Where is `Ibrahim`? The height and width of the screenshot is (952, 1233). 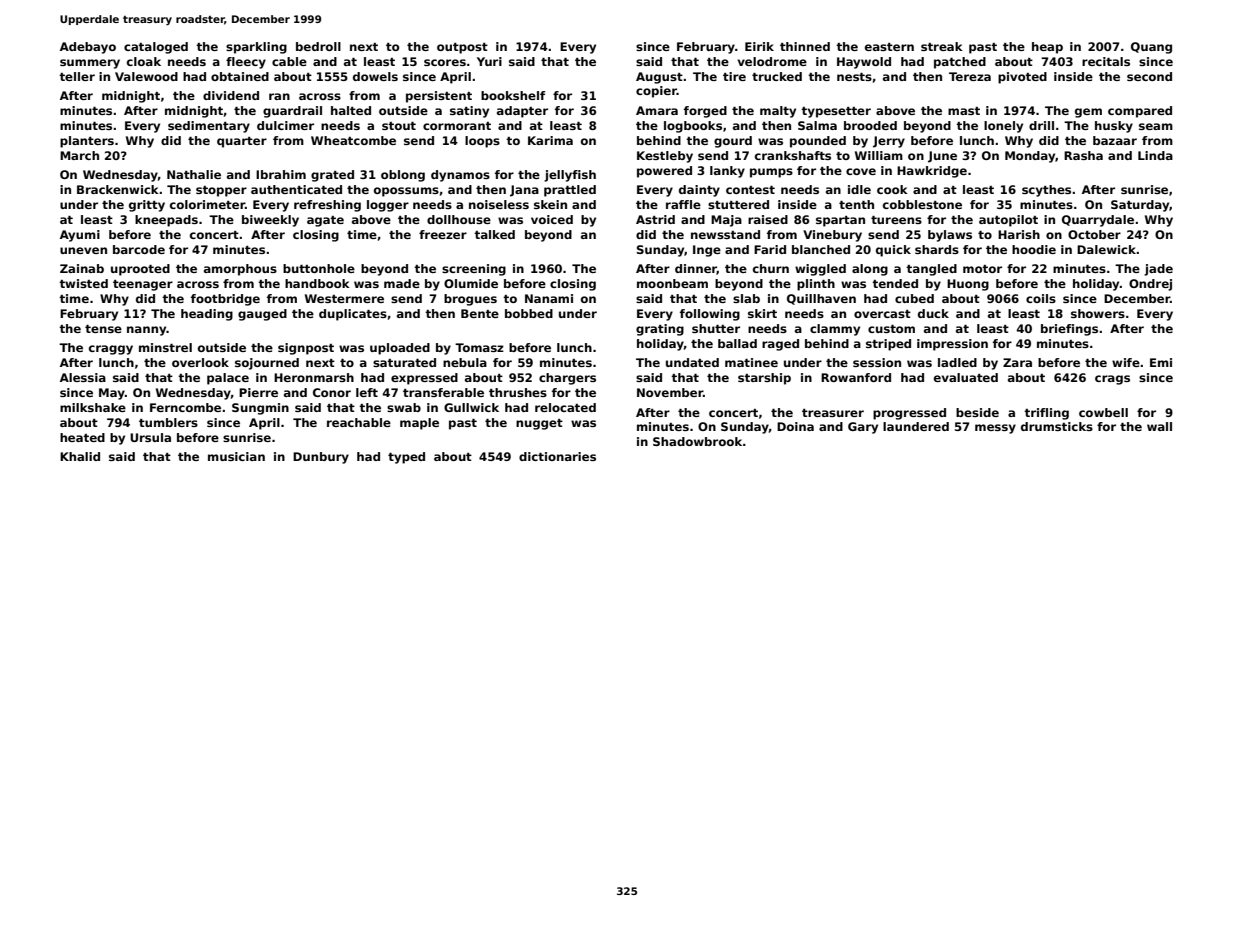
Ibrahim is located at coordinates (281, 174).
